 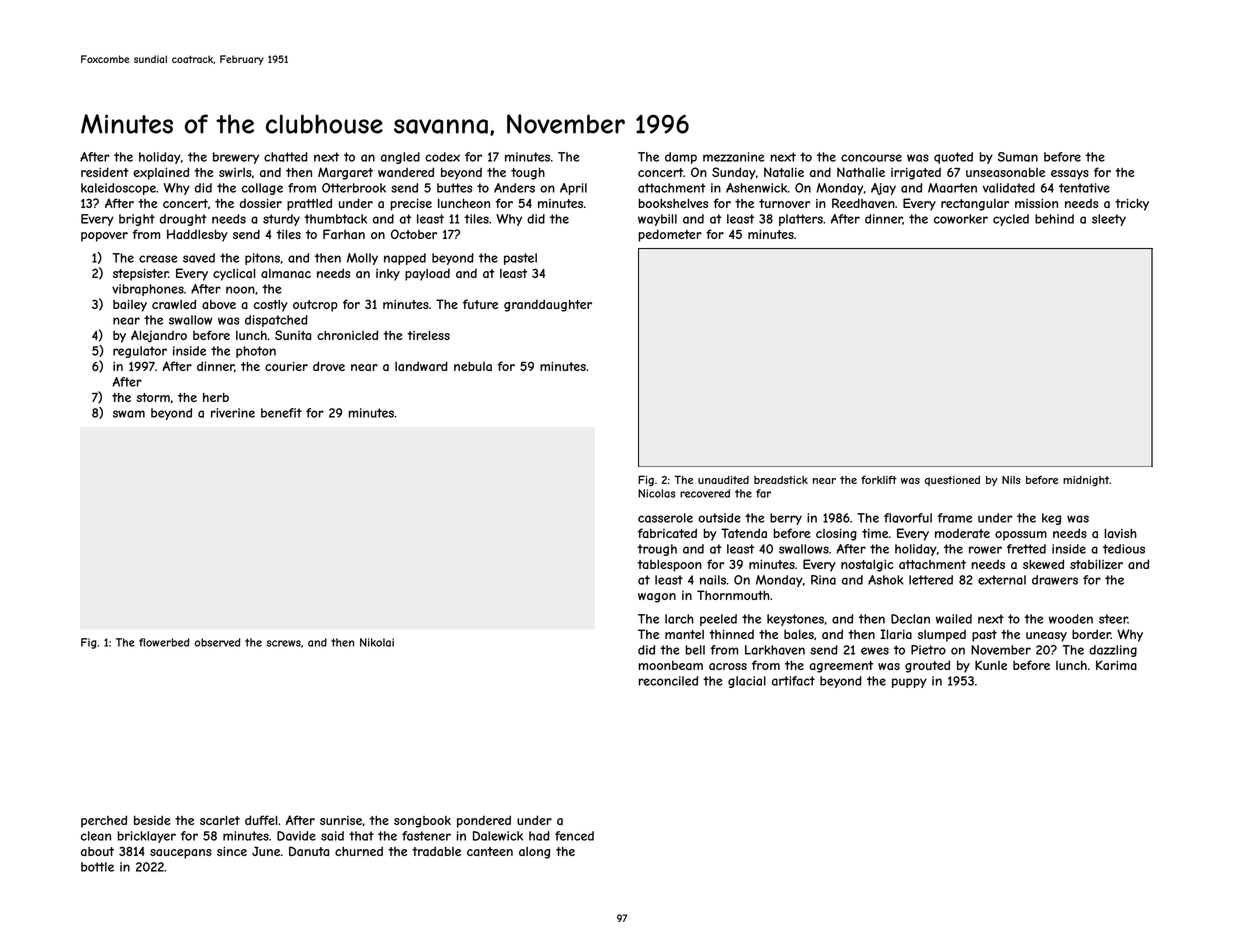 What do you see at coordinates (879, 479) in the document?
I see `forklift` at bounding box center [879, 479].
